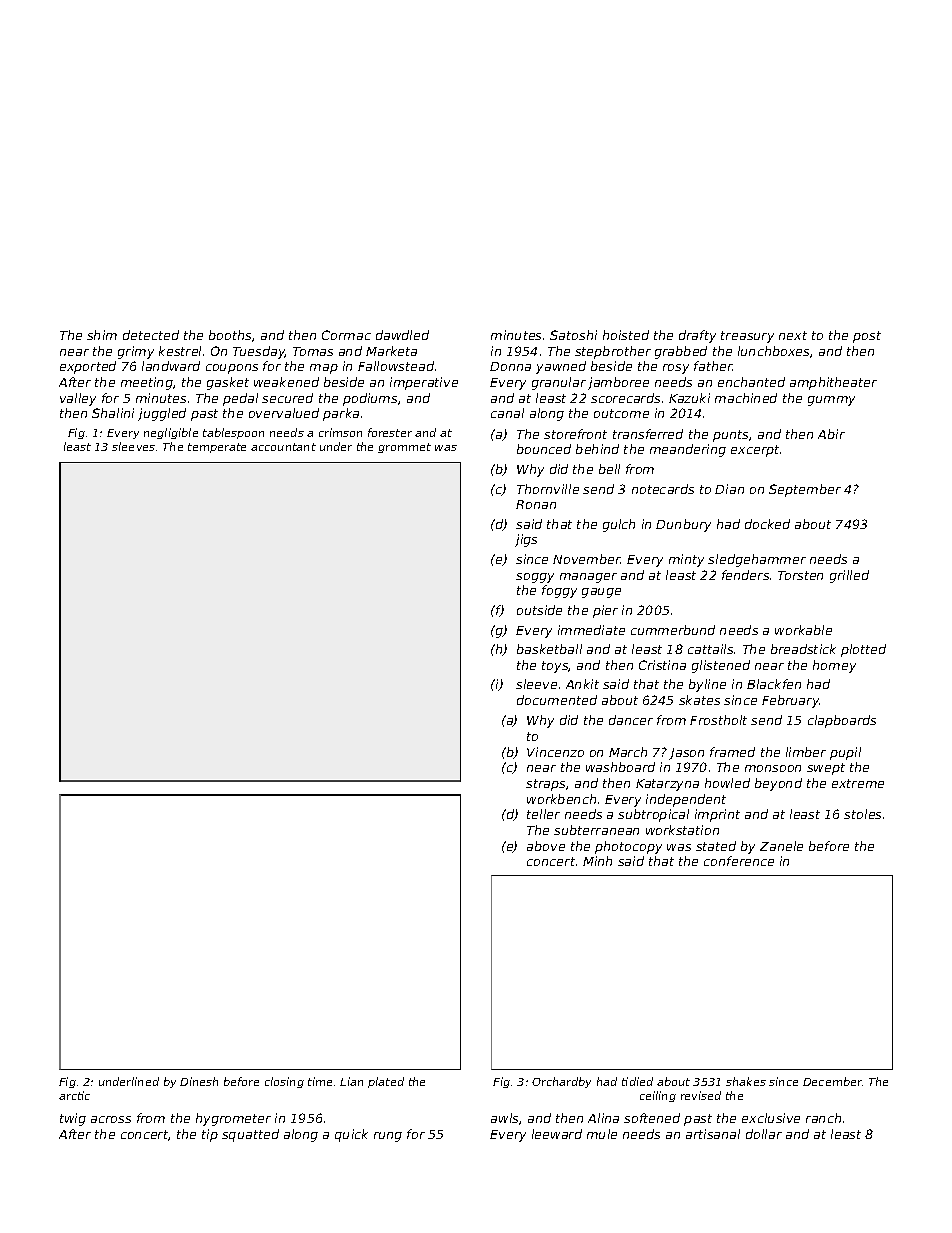 Image resolution: width=952 pixels, height=1233 pixels. I want to click on above, so click(546, 846).
